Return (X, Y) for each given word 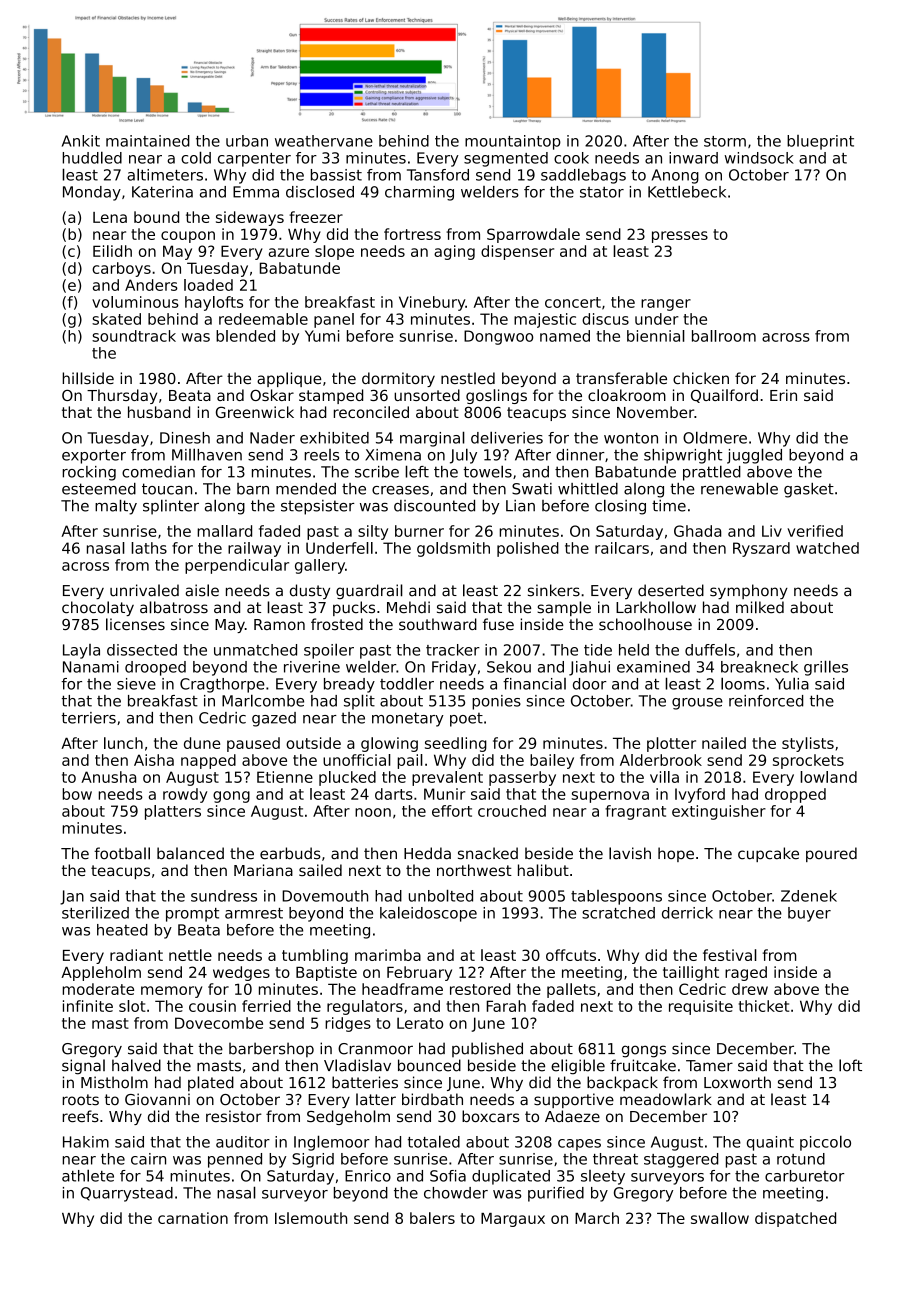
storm (725, 141)
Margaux (513, 1220)
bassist (336, 175)
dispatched (795, 1219)
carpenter (254, 160)
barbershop (271, 1050)
